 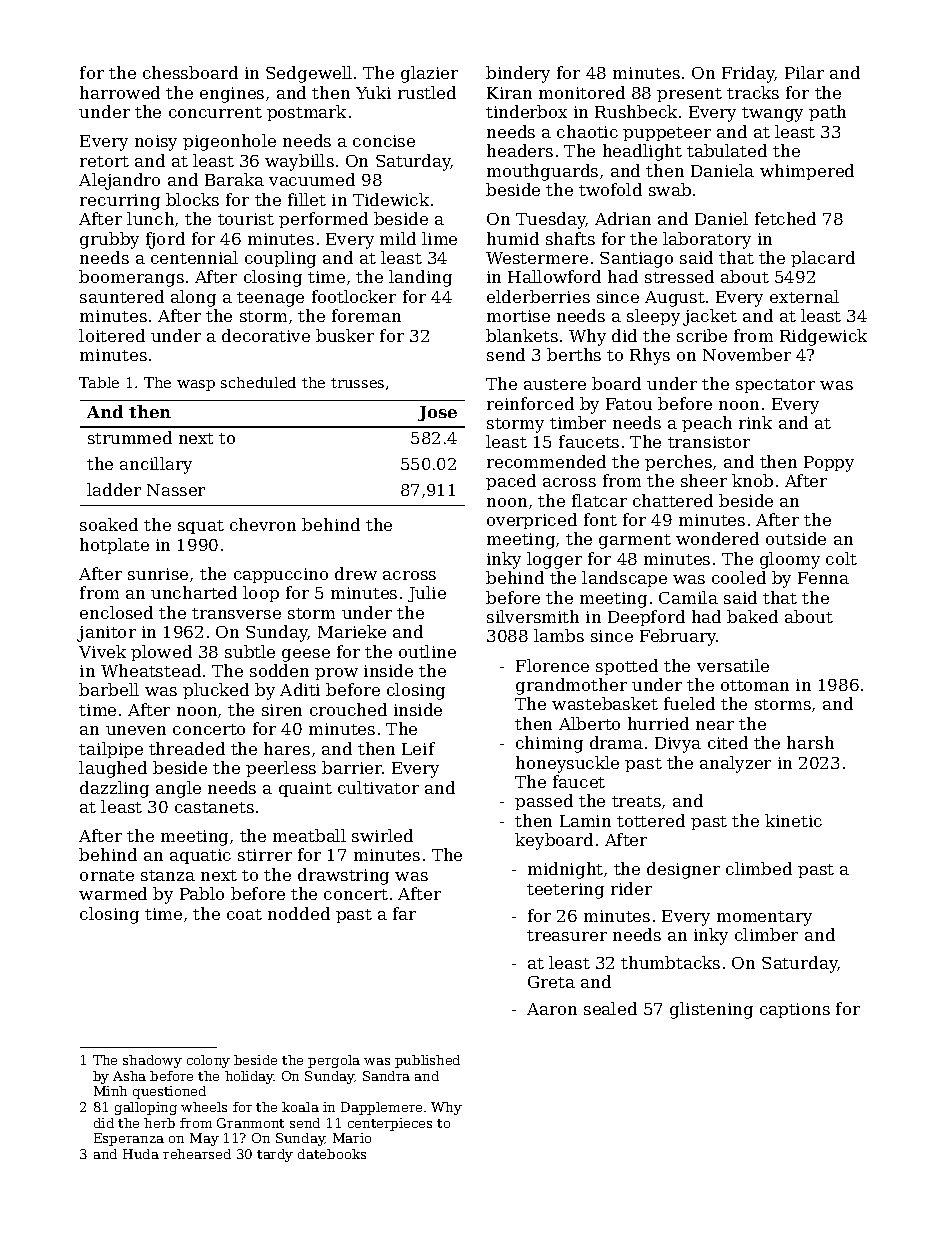 What do you see at coordinates (509, 93) in the document?
I see `Kiran` at bounding box center [509, 93].
